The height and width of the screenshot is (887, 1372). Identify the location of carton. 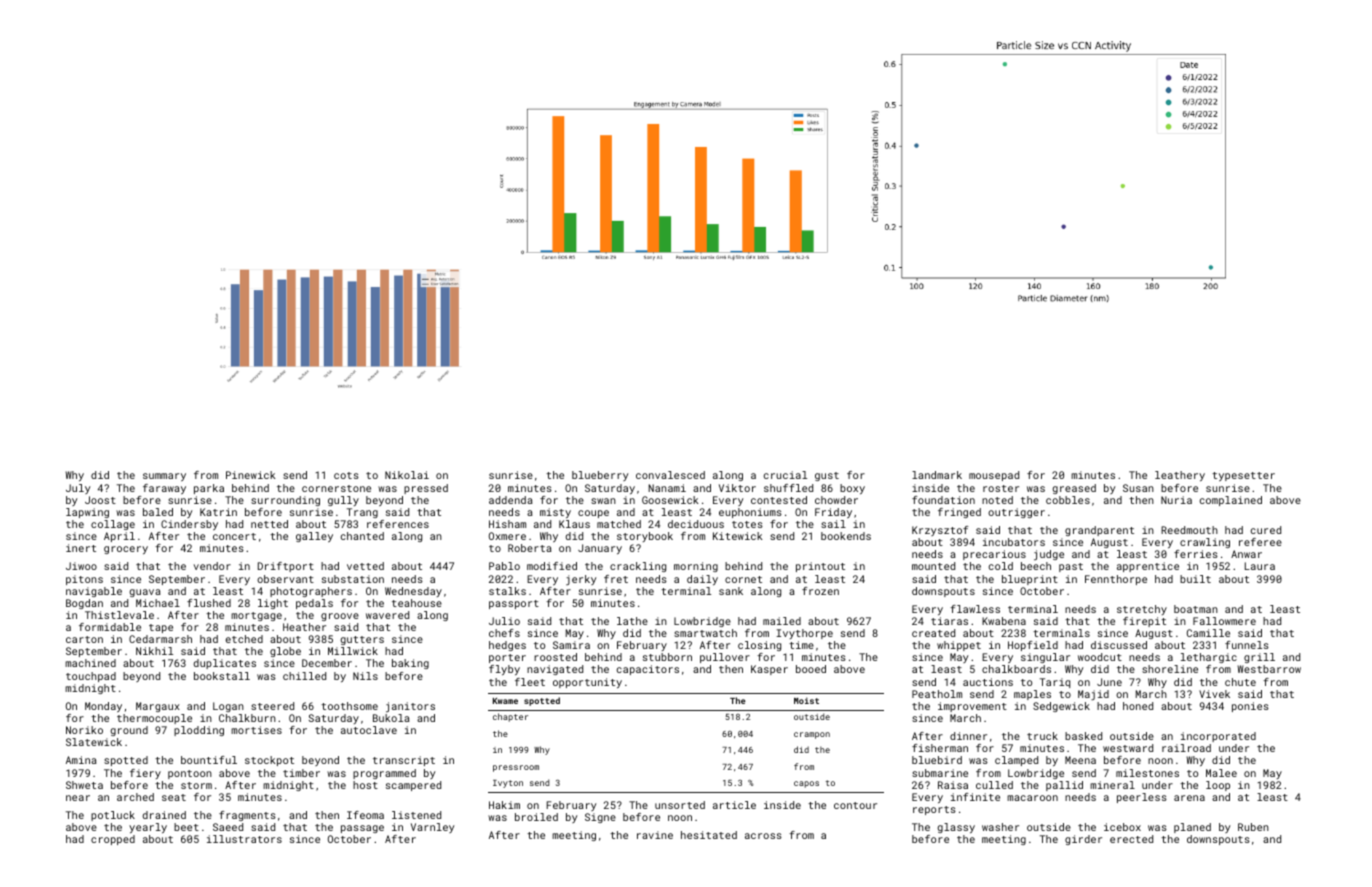
(84, 639).
